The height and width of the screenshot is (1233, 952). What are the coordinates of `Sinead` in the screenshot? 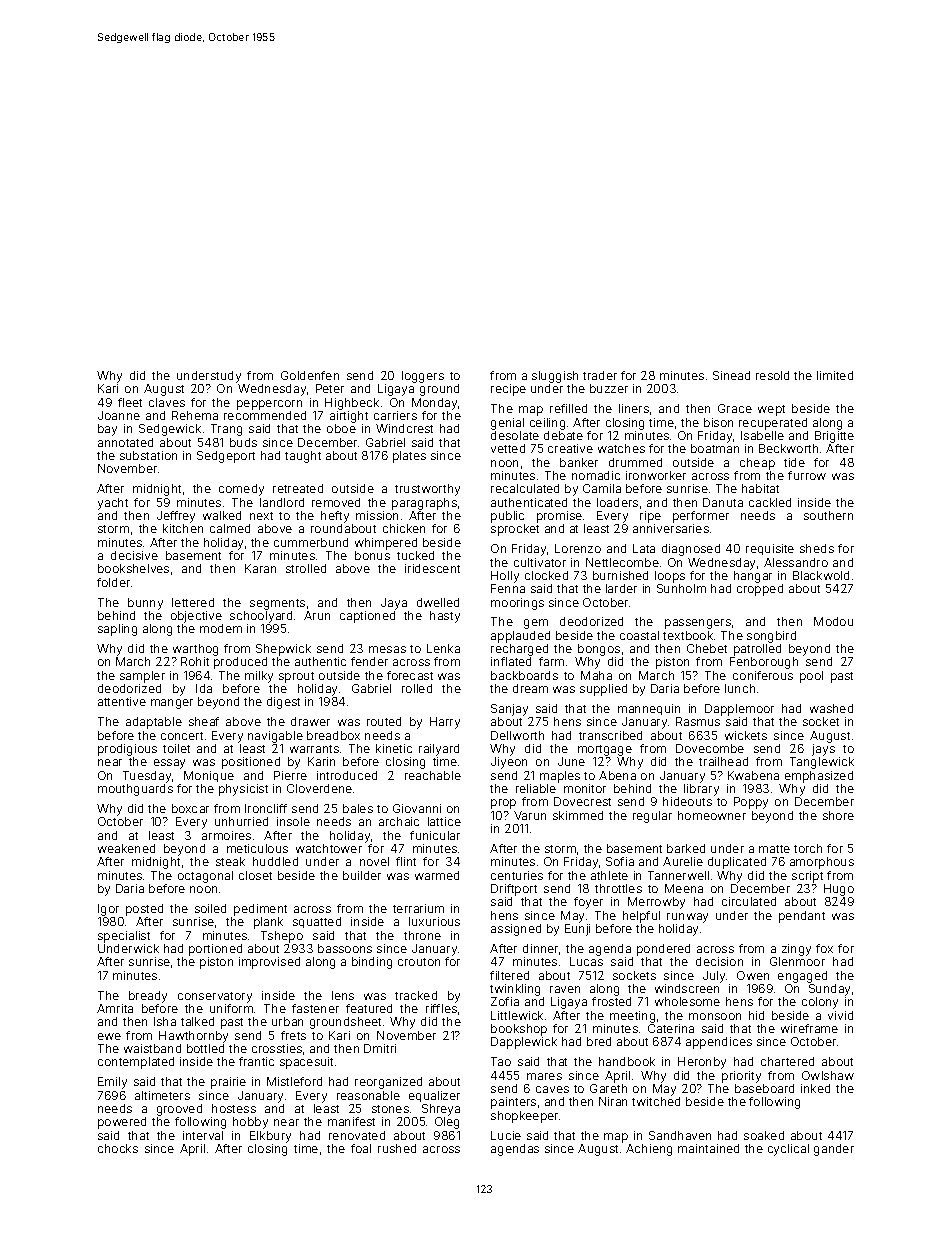 It's located at (731, 375).
